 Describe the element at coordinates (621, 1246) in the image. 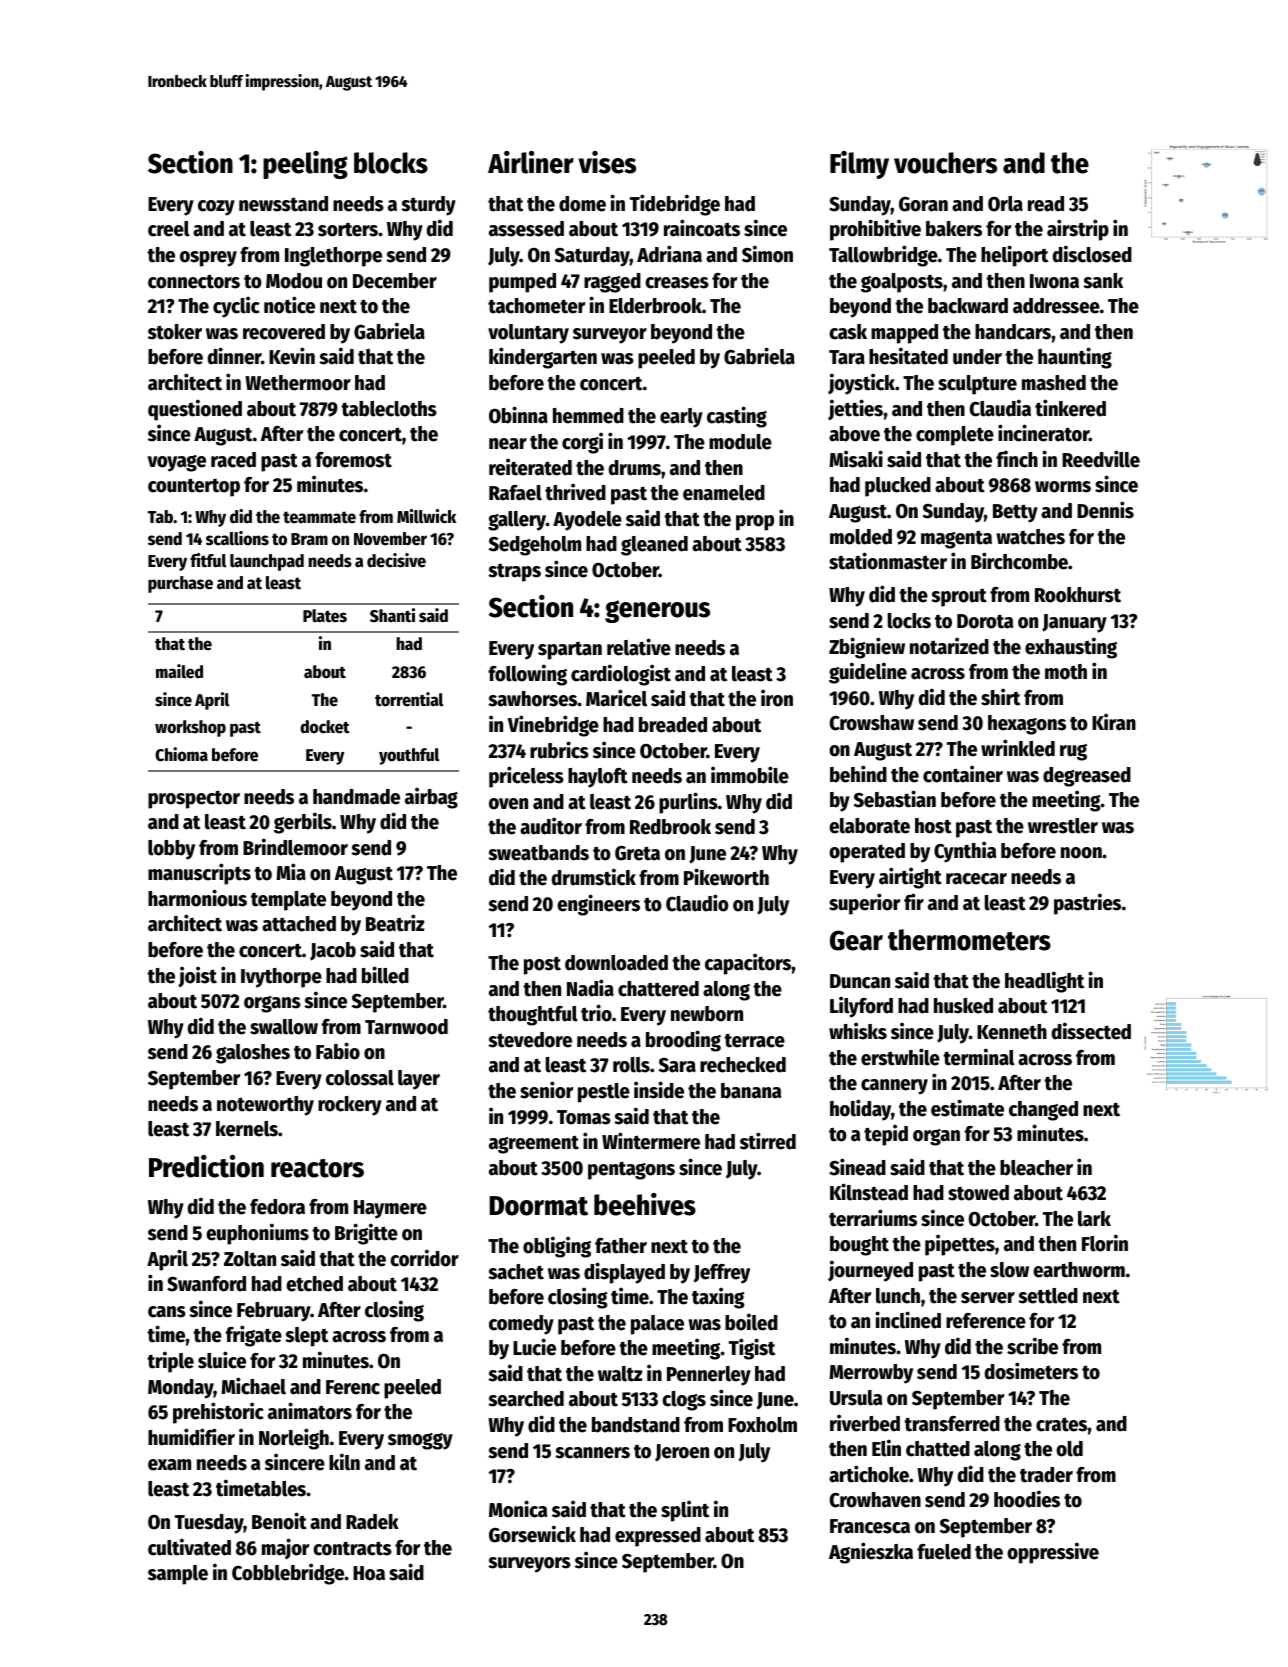

I see `father` at that location.
